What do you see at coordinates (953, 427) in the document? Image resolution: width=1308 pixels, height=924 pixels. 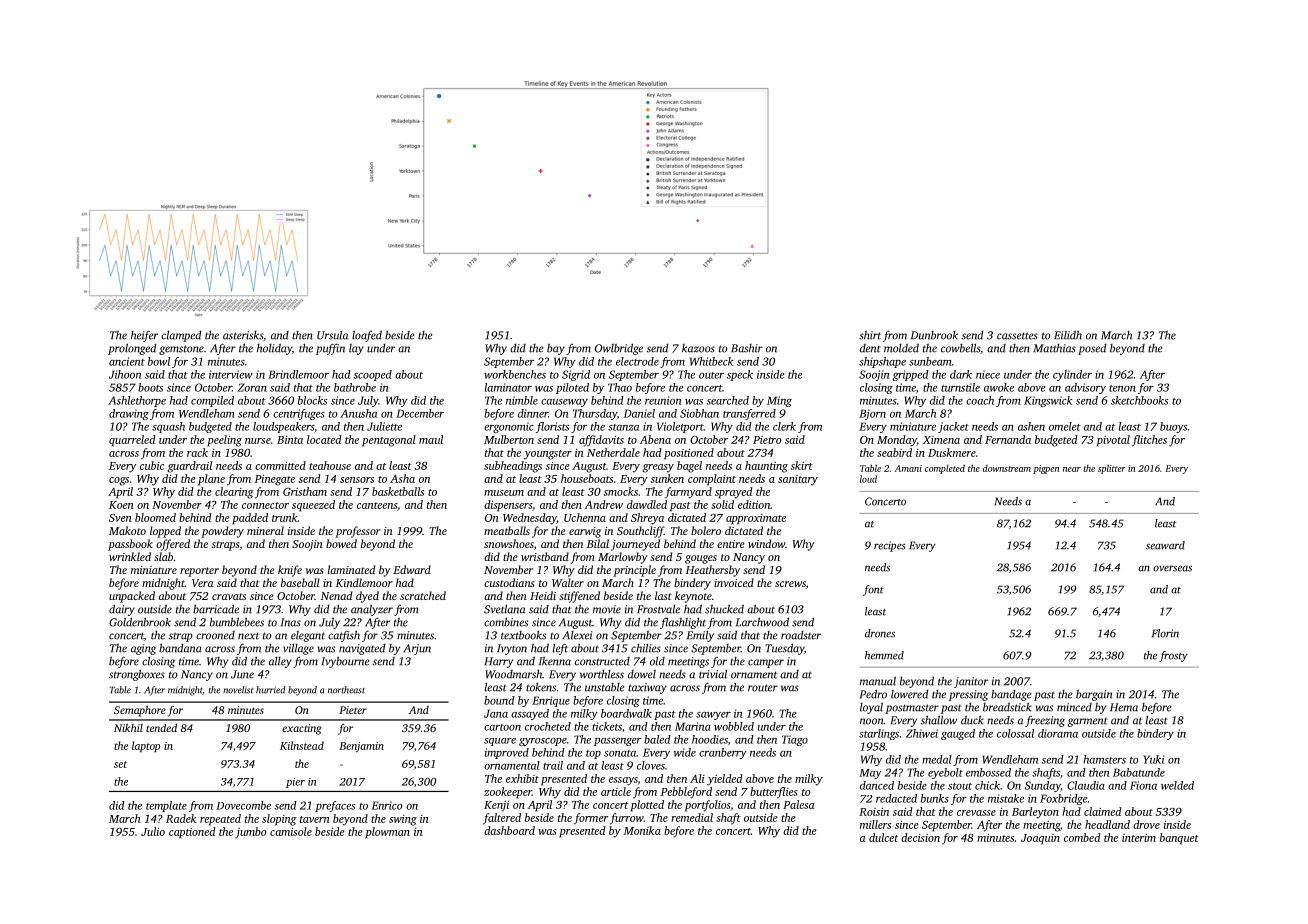 I see `jacket` at bounding box center [953, 427].
